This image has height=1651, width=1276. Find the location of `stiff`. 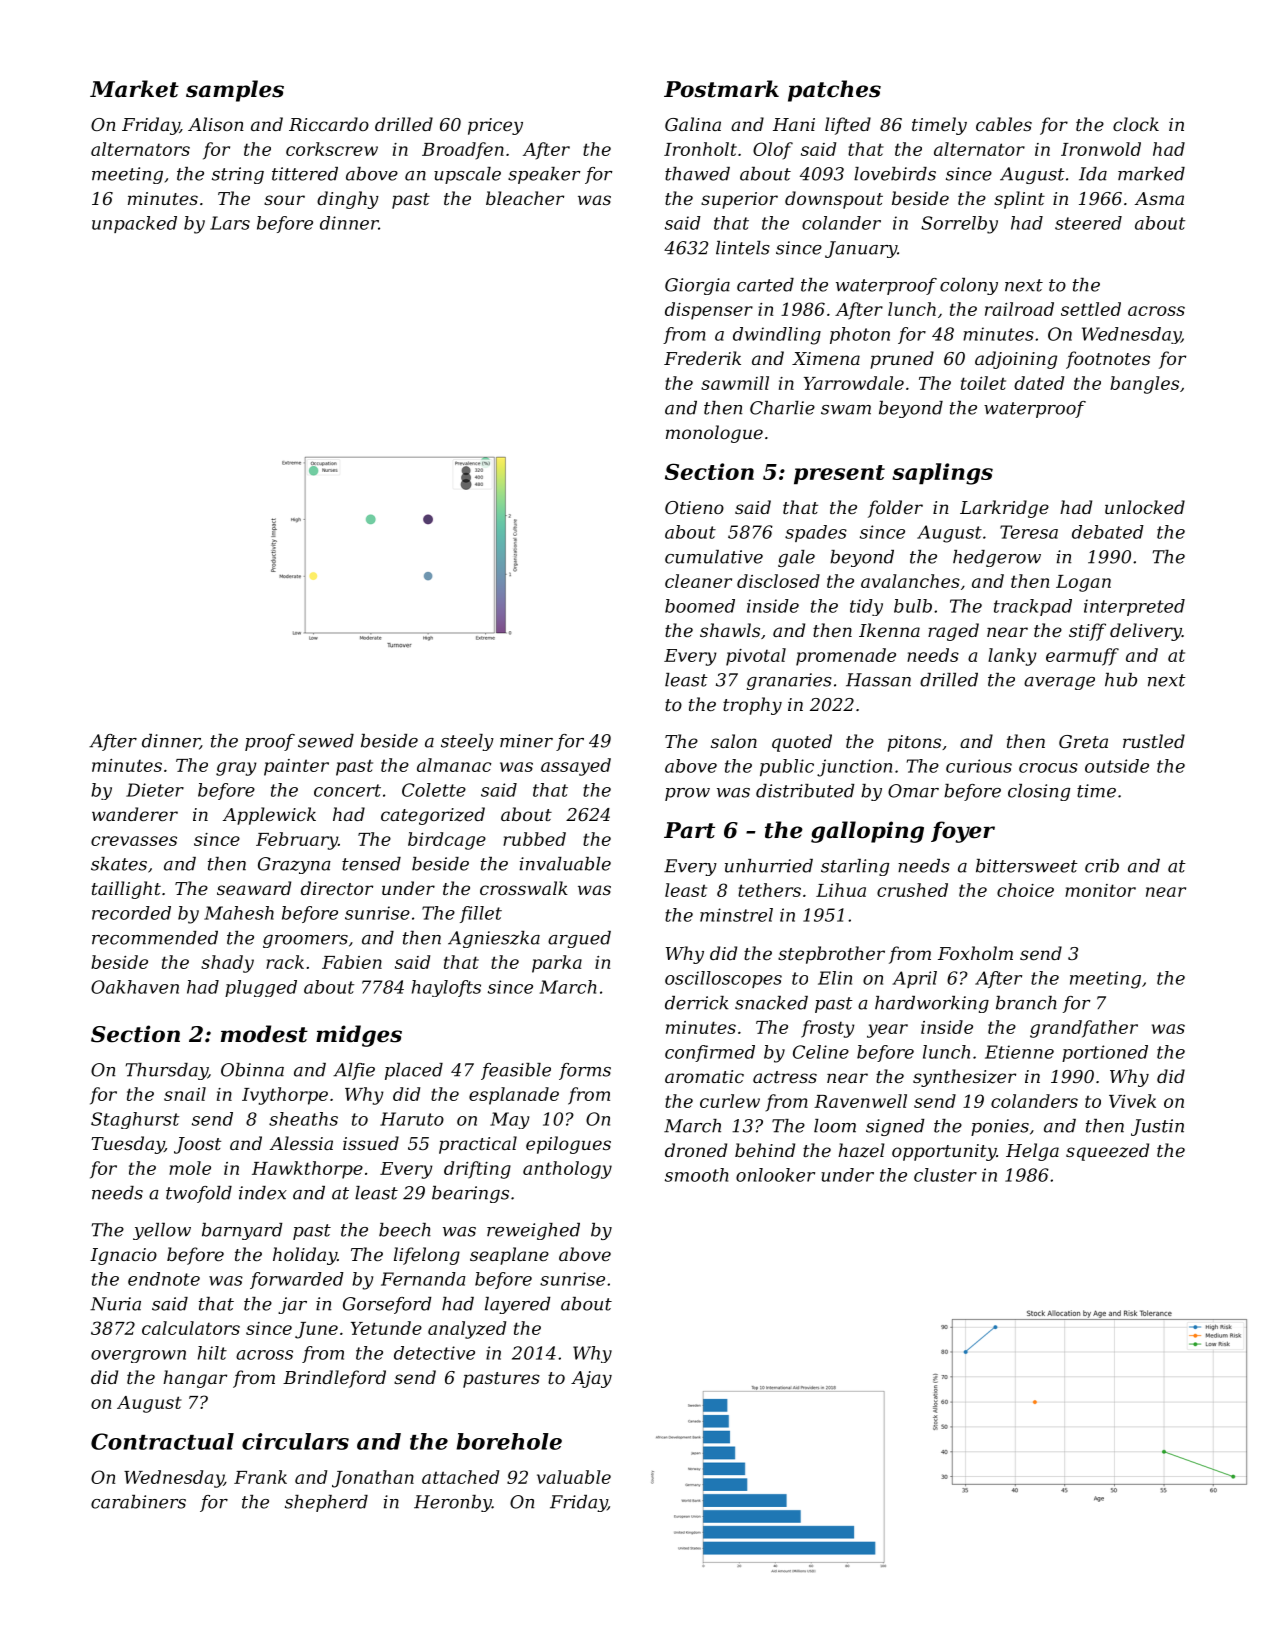

stiff is located at coordinates (1087, 632).
